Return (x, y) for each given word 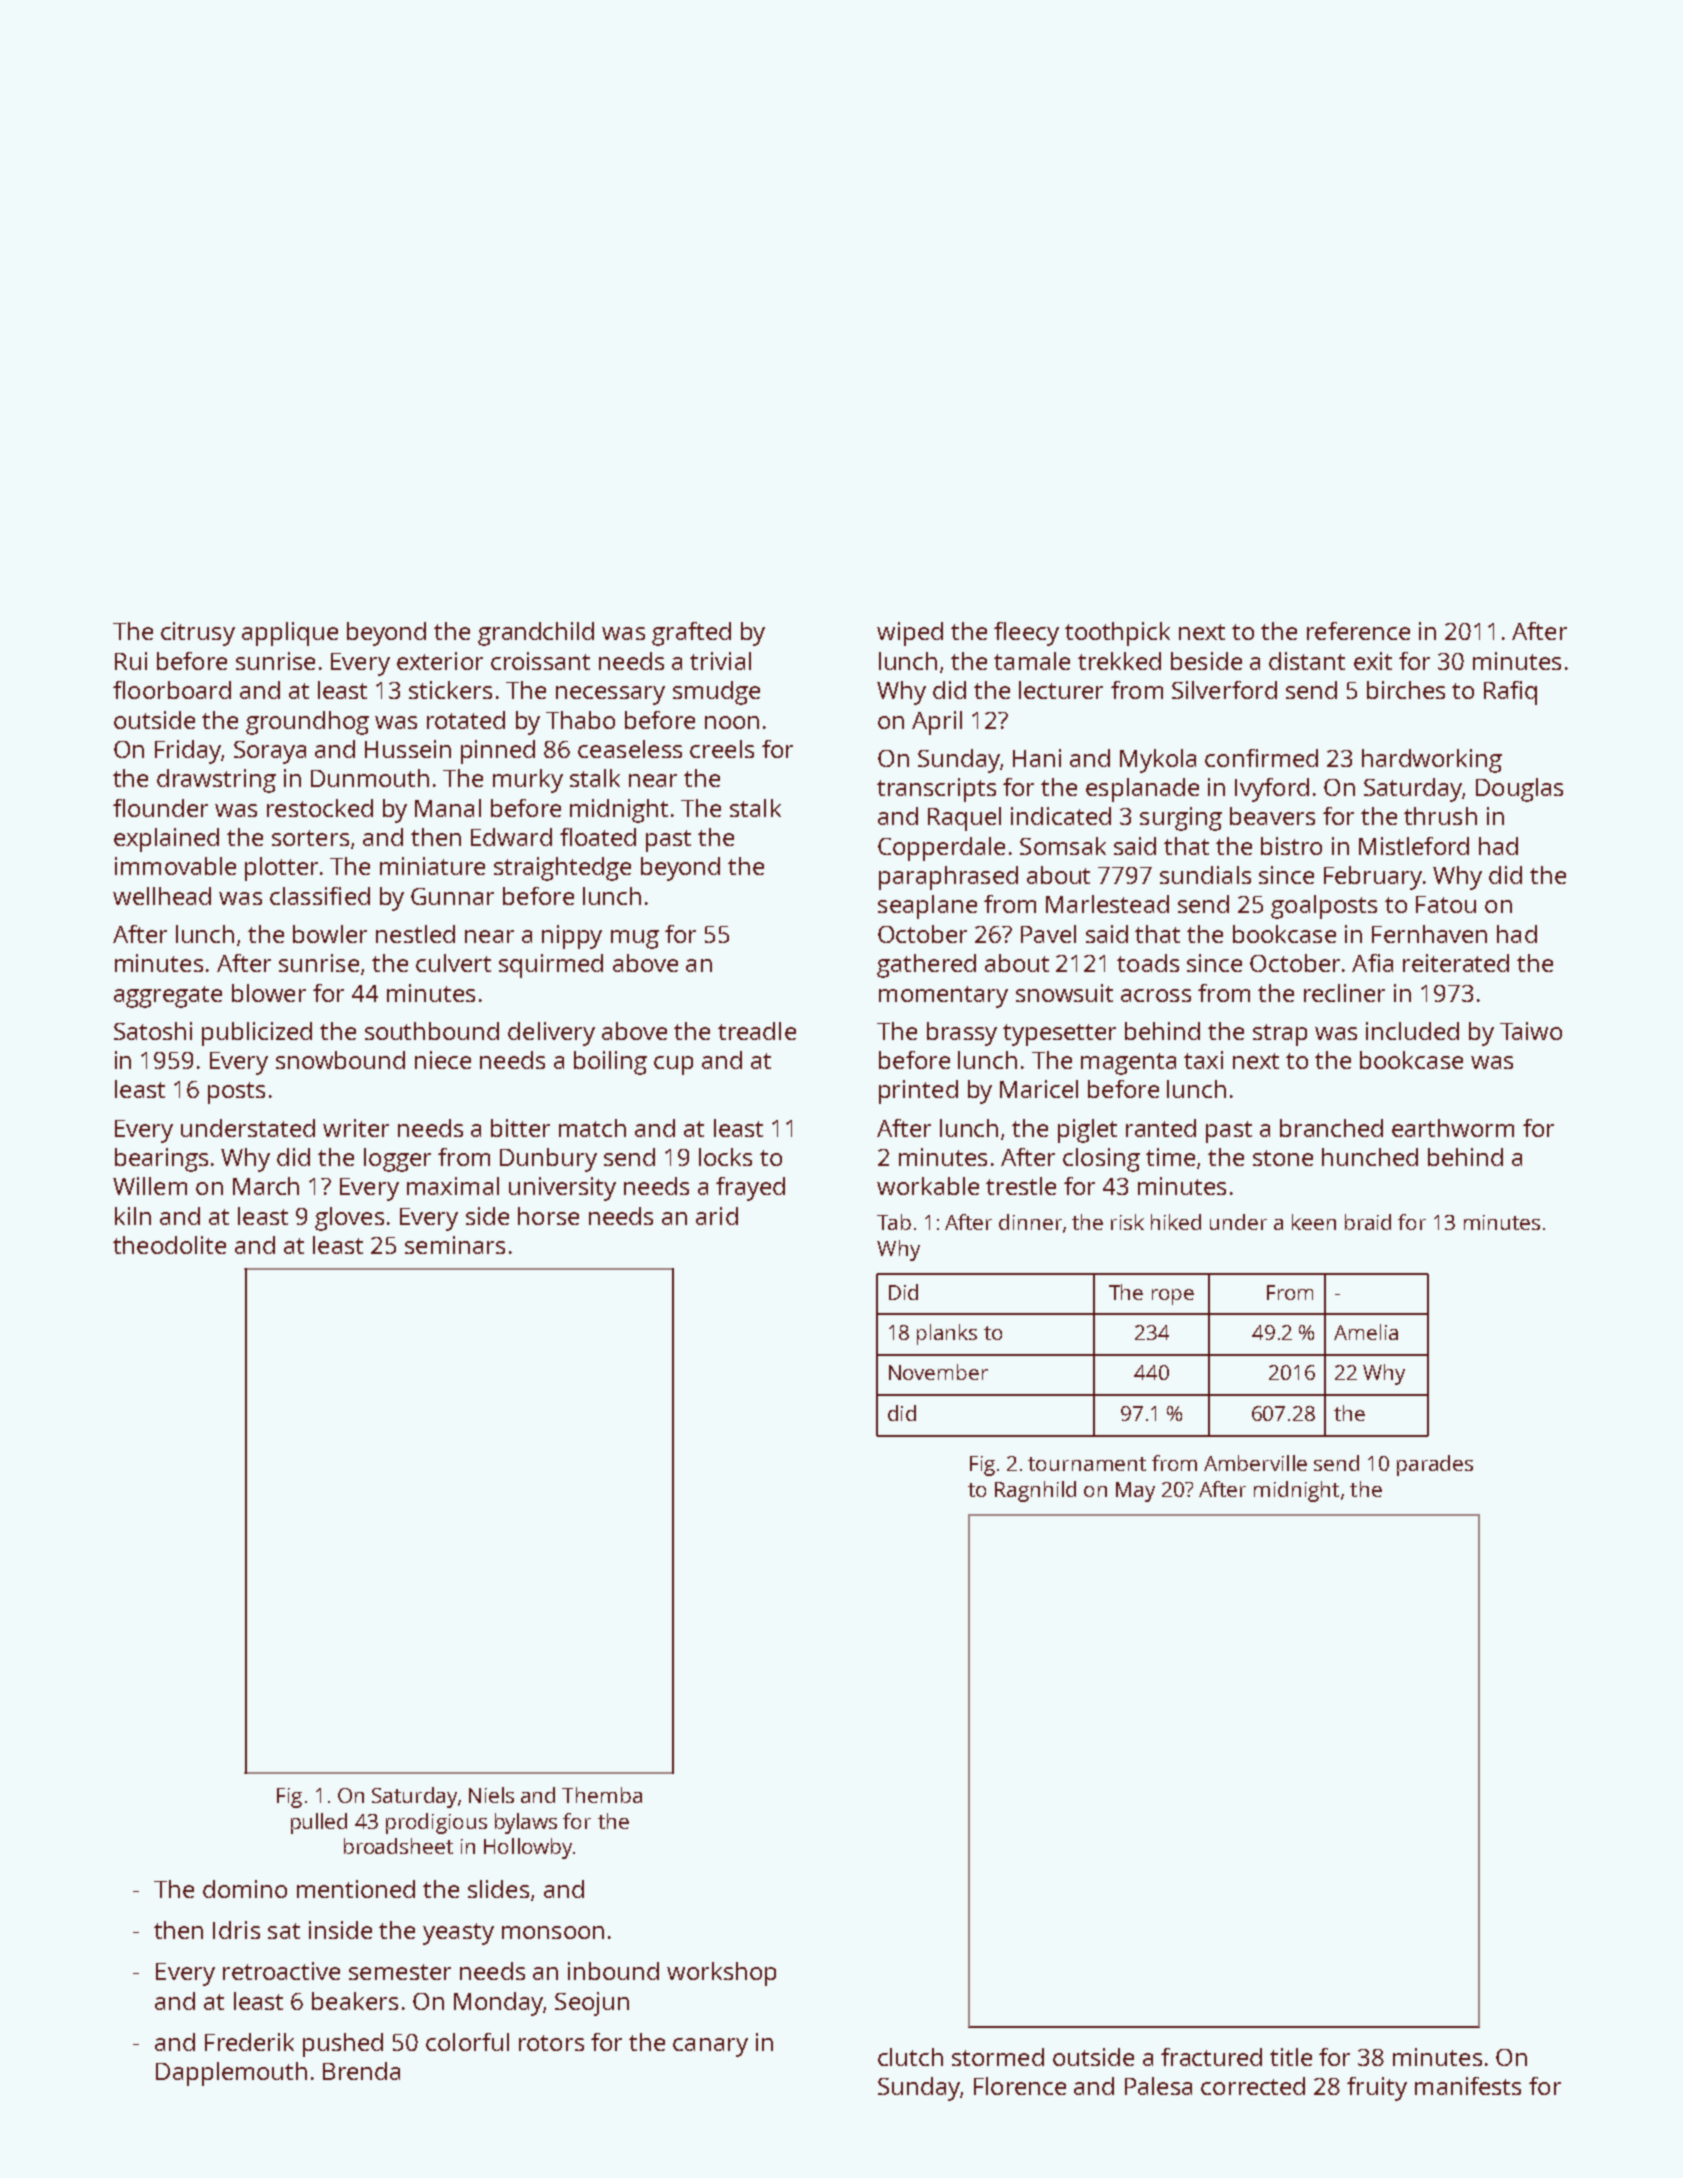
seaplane (927, 907)
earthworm (1453, 1128)
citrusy (198, 634)
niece (443, 1060)
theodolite (169, 1245)
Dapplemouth (231, 2074)
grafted (691, 634)
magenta (1128, 1064)
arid (717, 1216)
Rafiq (1510, 693)
